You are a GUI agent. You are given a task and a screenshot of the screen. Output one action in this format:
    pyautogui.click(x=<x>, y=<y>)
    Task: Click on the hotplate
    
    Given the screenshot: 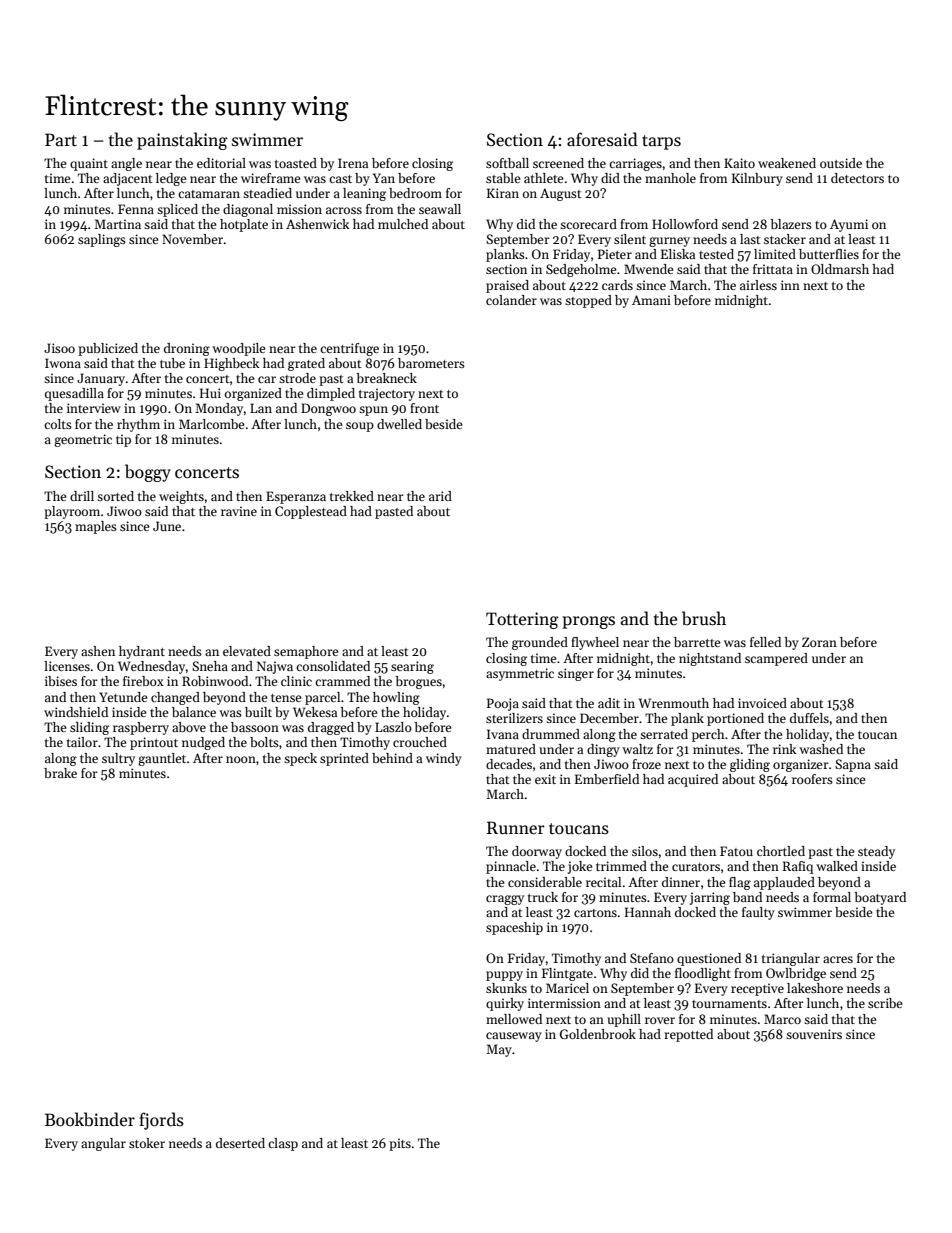 What is the action you would take?
    pyautogui.click(x=244, y=225)
